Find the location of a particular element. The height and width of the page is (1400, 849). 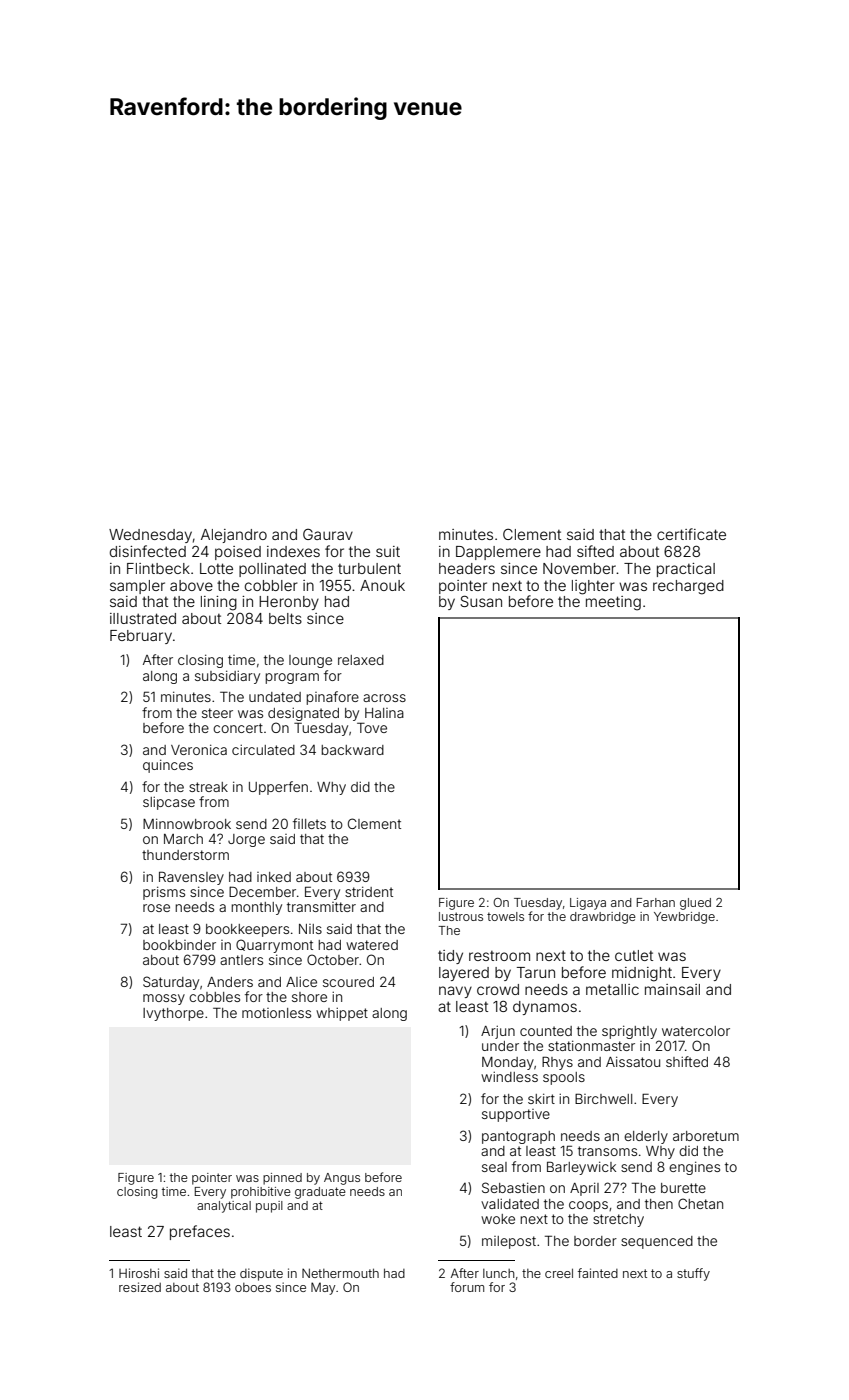

recharged is located at coordinates (688, 587).
